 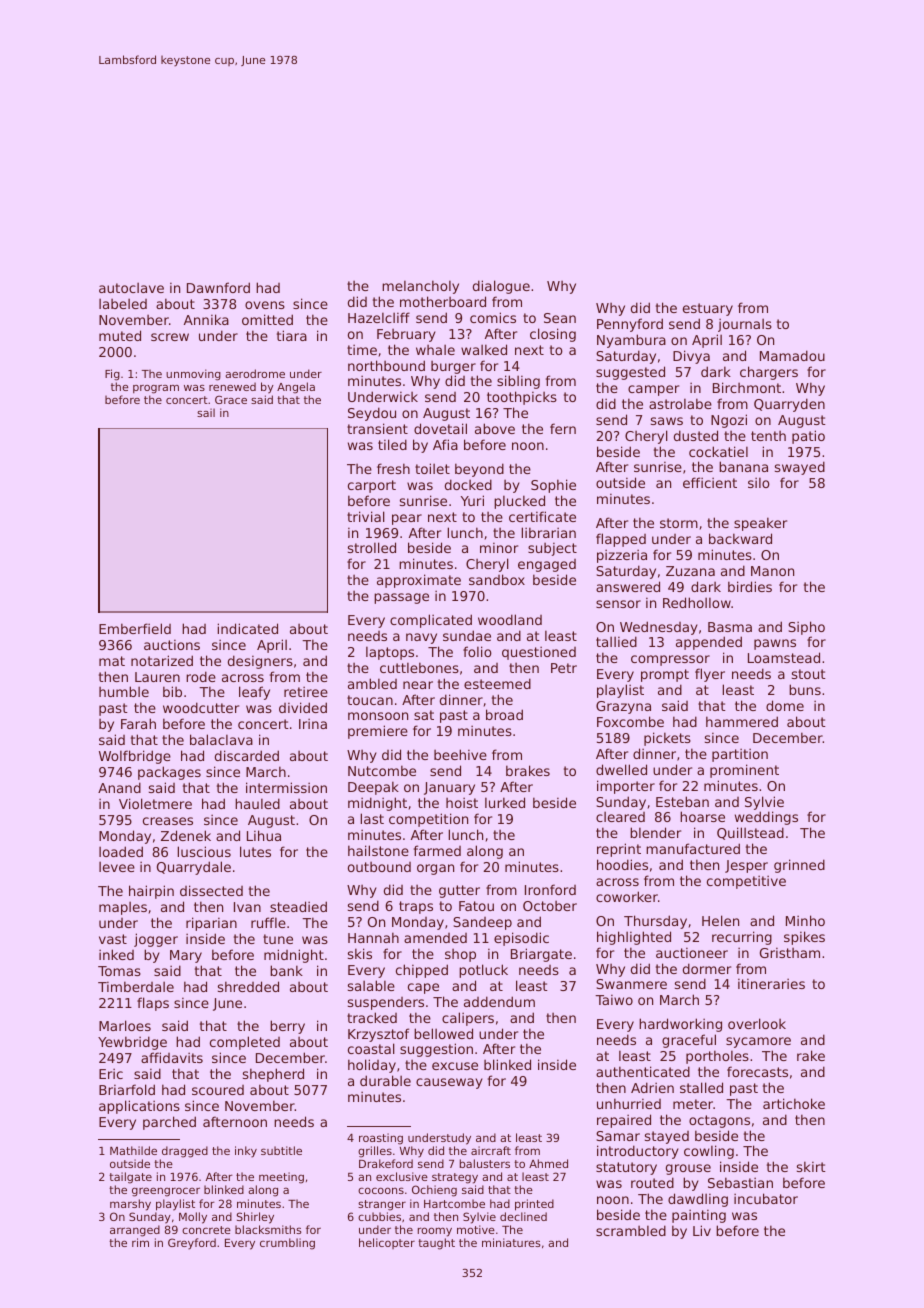 I want to click on Tomas, so click(x=119, y=971).
